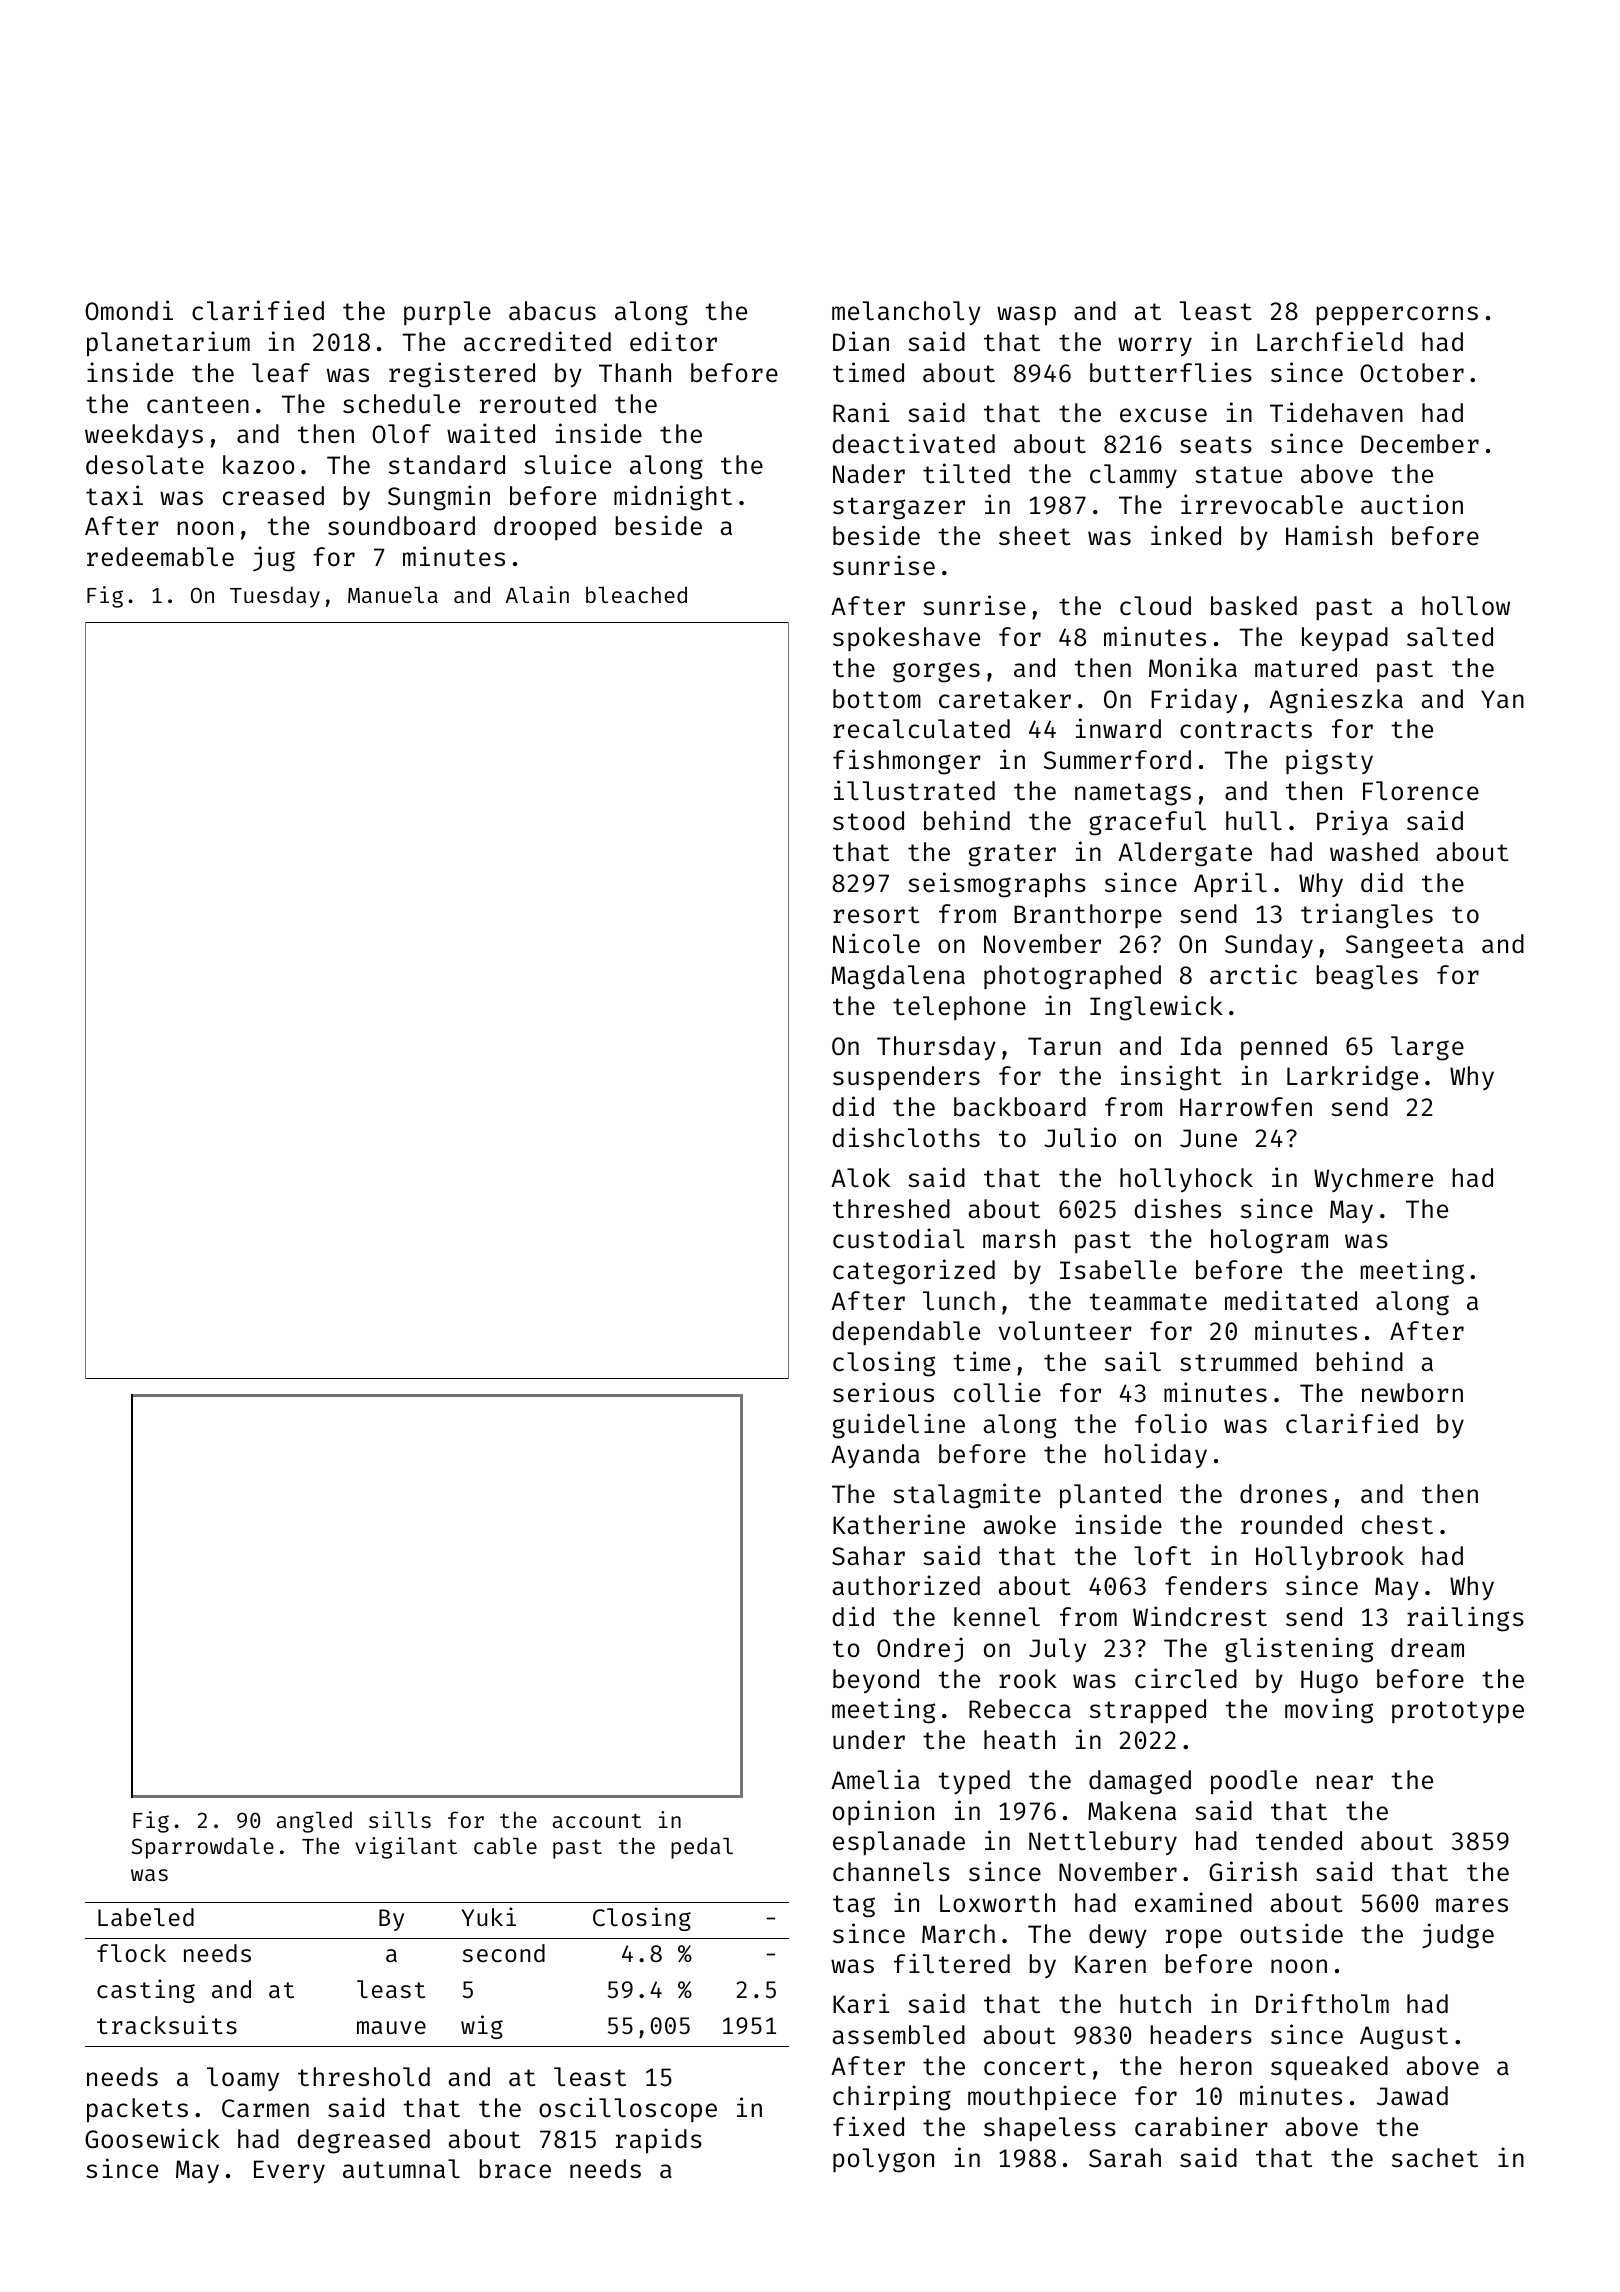 The height and width of the document is (2292, 1620). I want to click on prototype, so click(1458, 1712).
